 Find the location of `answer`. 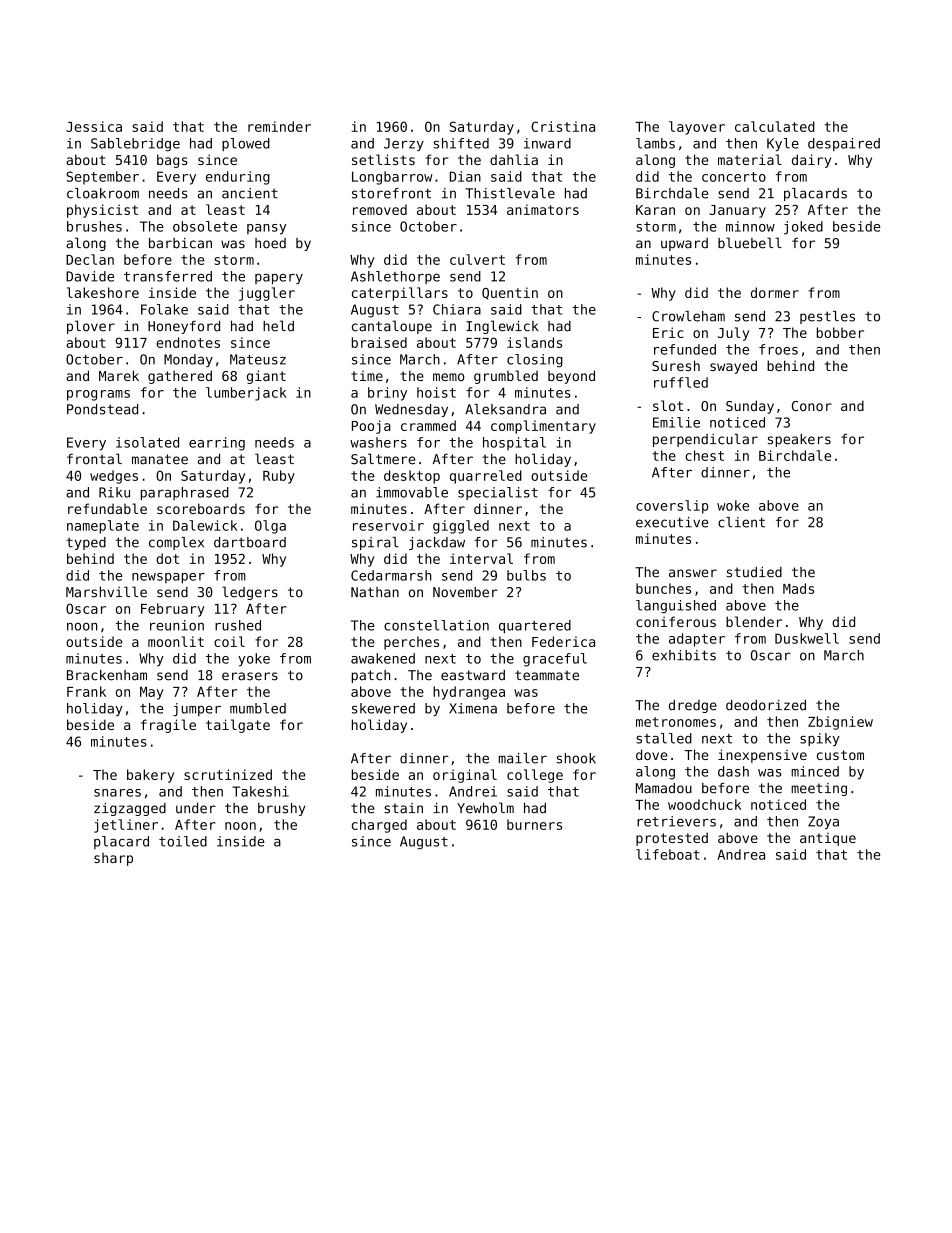

answer is located at coordinates (693, 573).
